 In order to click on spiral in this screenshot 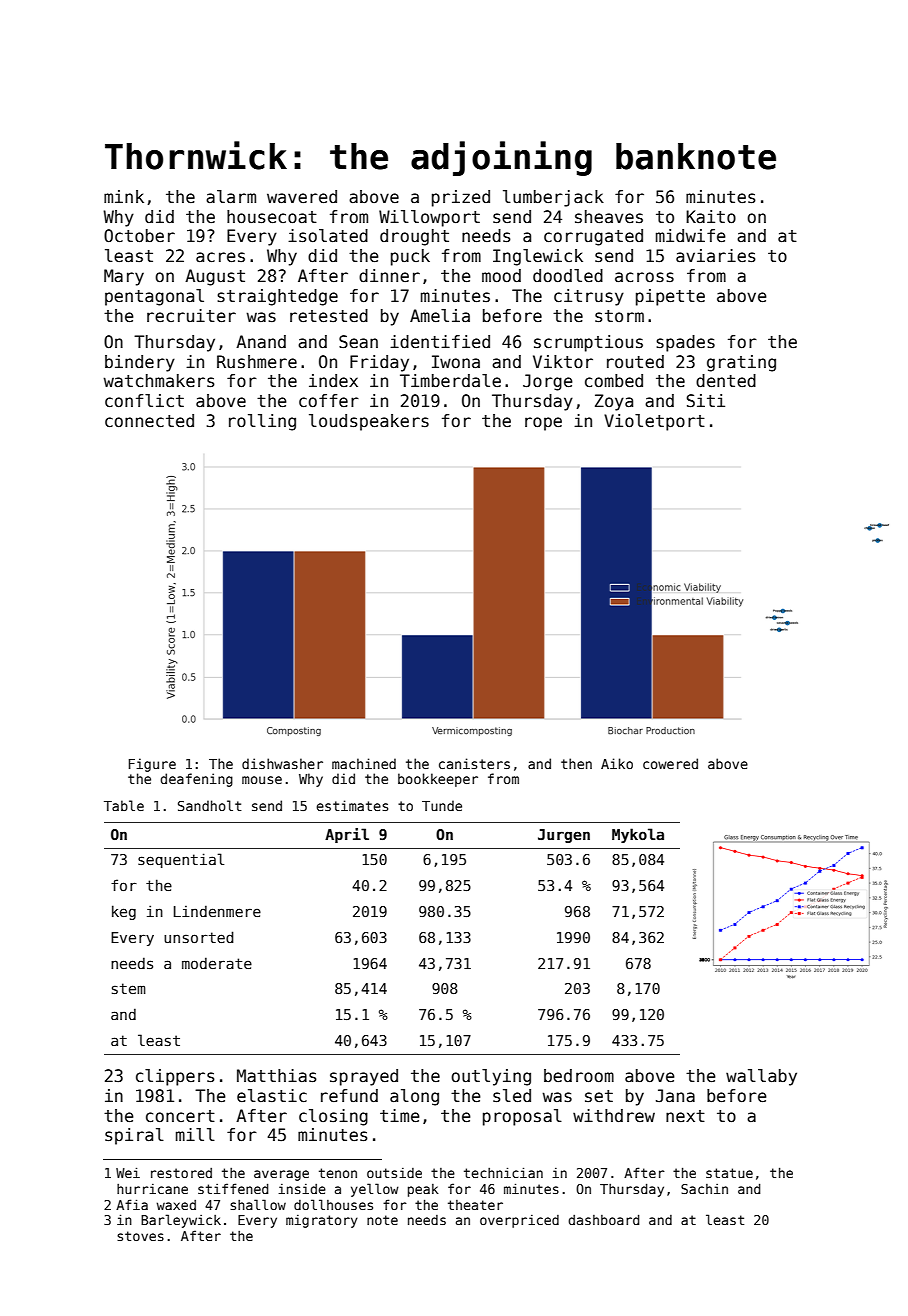, I will do `click(134, 1136)`.
